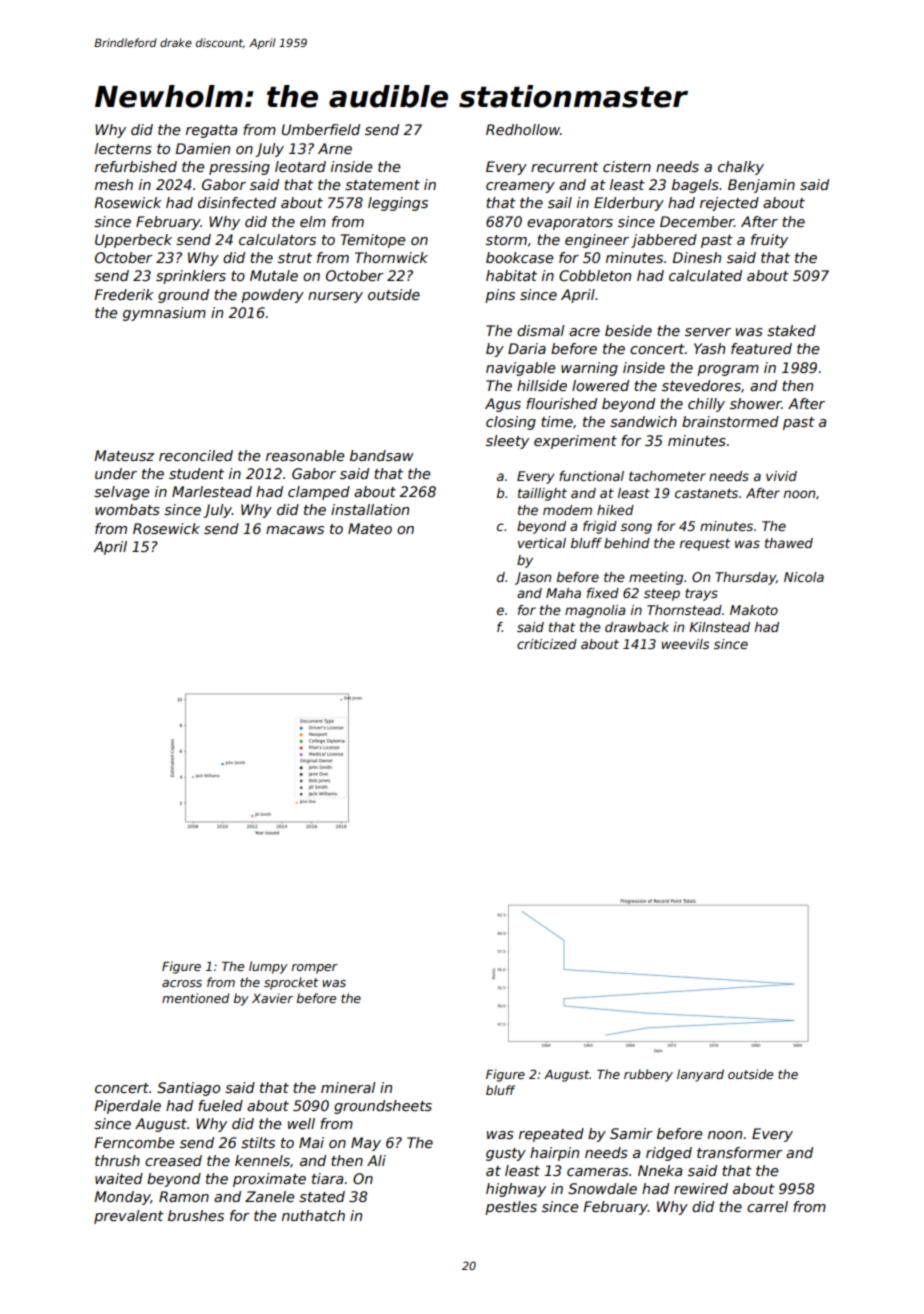 This page has width=924, height=1314. What do you see at coordinates (370, 528) in the page?
I see `Mateo` at bounding box center [370, 528].
